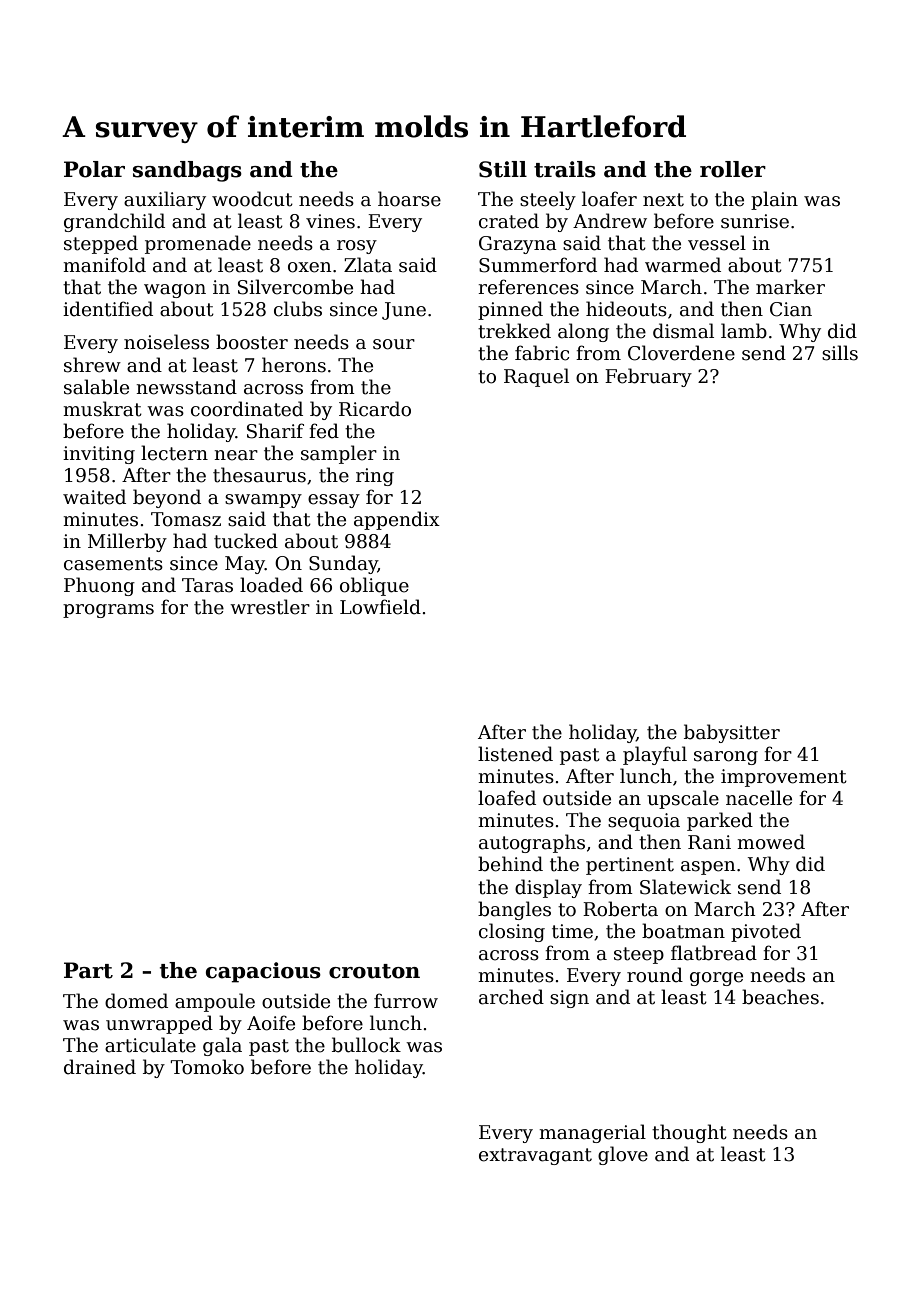 Image resolution: width=924 pixels, height=1311 pixels. Describe the element at coordinates (732, 733) in the page. I see `babysitter` at that location.
